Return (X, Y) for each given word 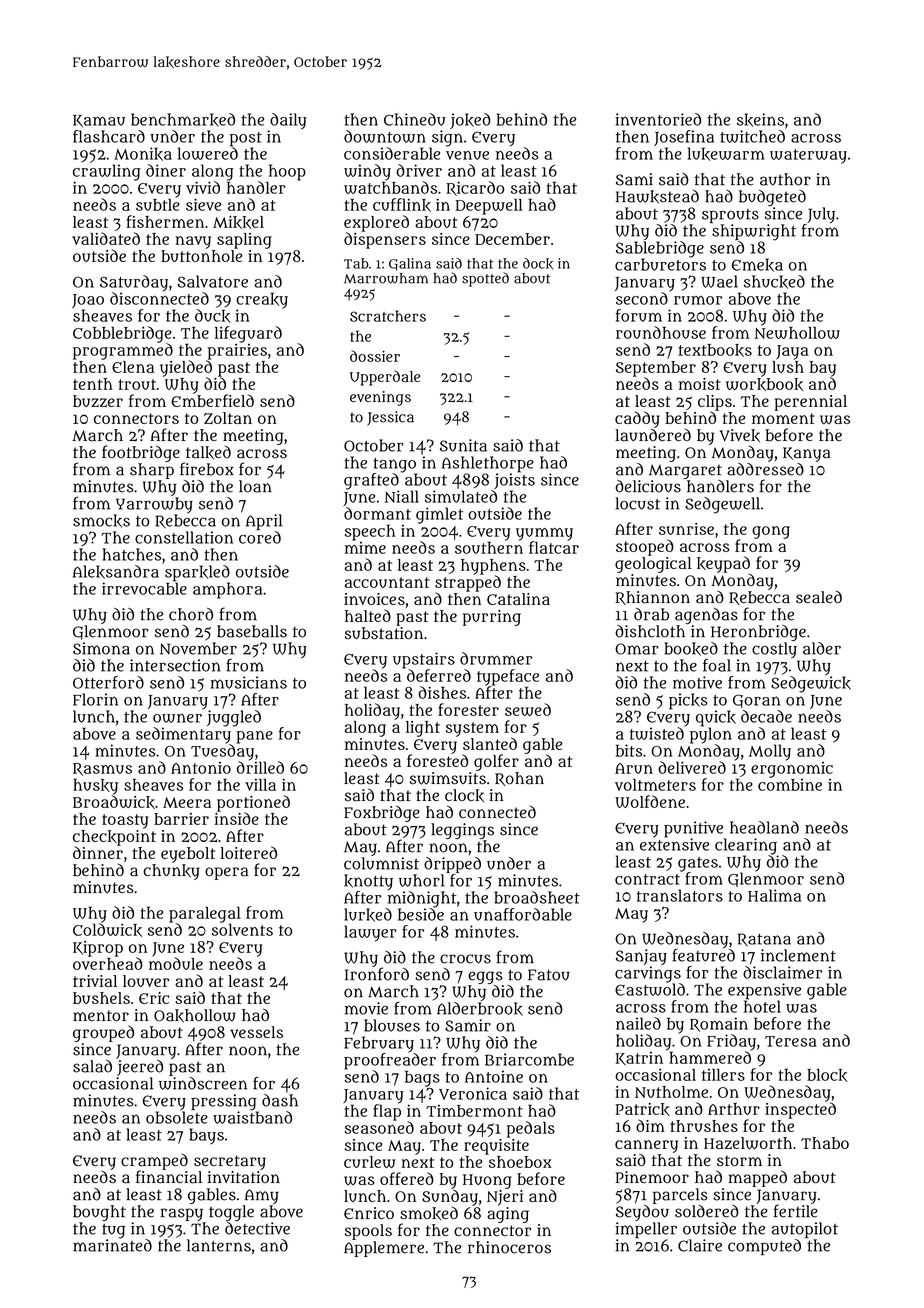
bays (206, 1136)
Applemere (384, 1249)
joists (514, 481)
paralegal (205, 914)
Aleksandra (116, 572)
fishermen (165, 221)
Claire (700, 1245)
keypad (723, 564)
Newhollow (797, 332)
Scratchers (388, 316)
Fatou (549, 975)
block (827, 1075)
